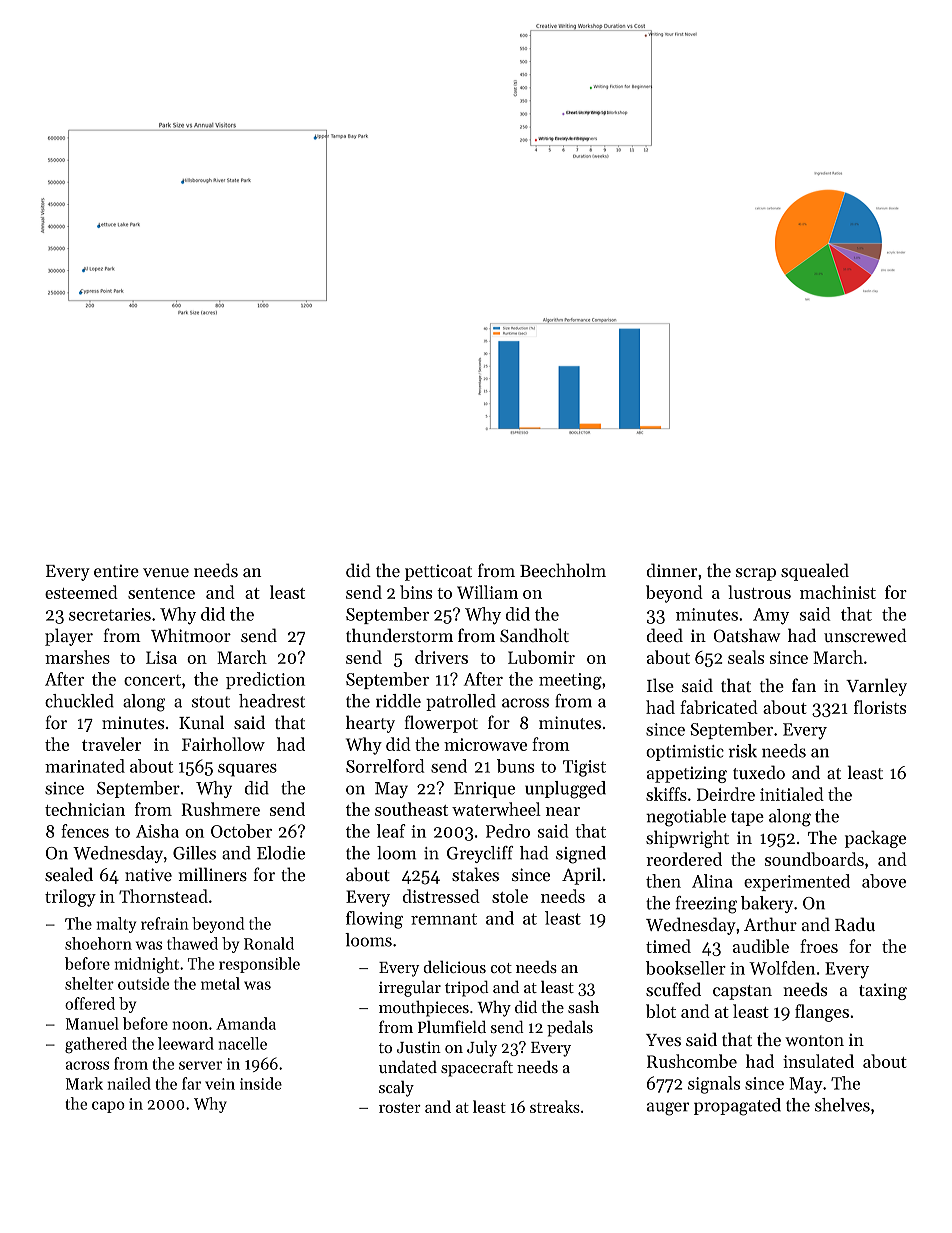 The image size is (952, 1233). Describe the element at coordinates (501, 968) in the document. I see `cot` at that location.
